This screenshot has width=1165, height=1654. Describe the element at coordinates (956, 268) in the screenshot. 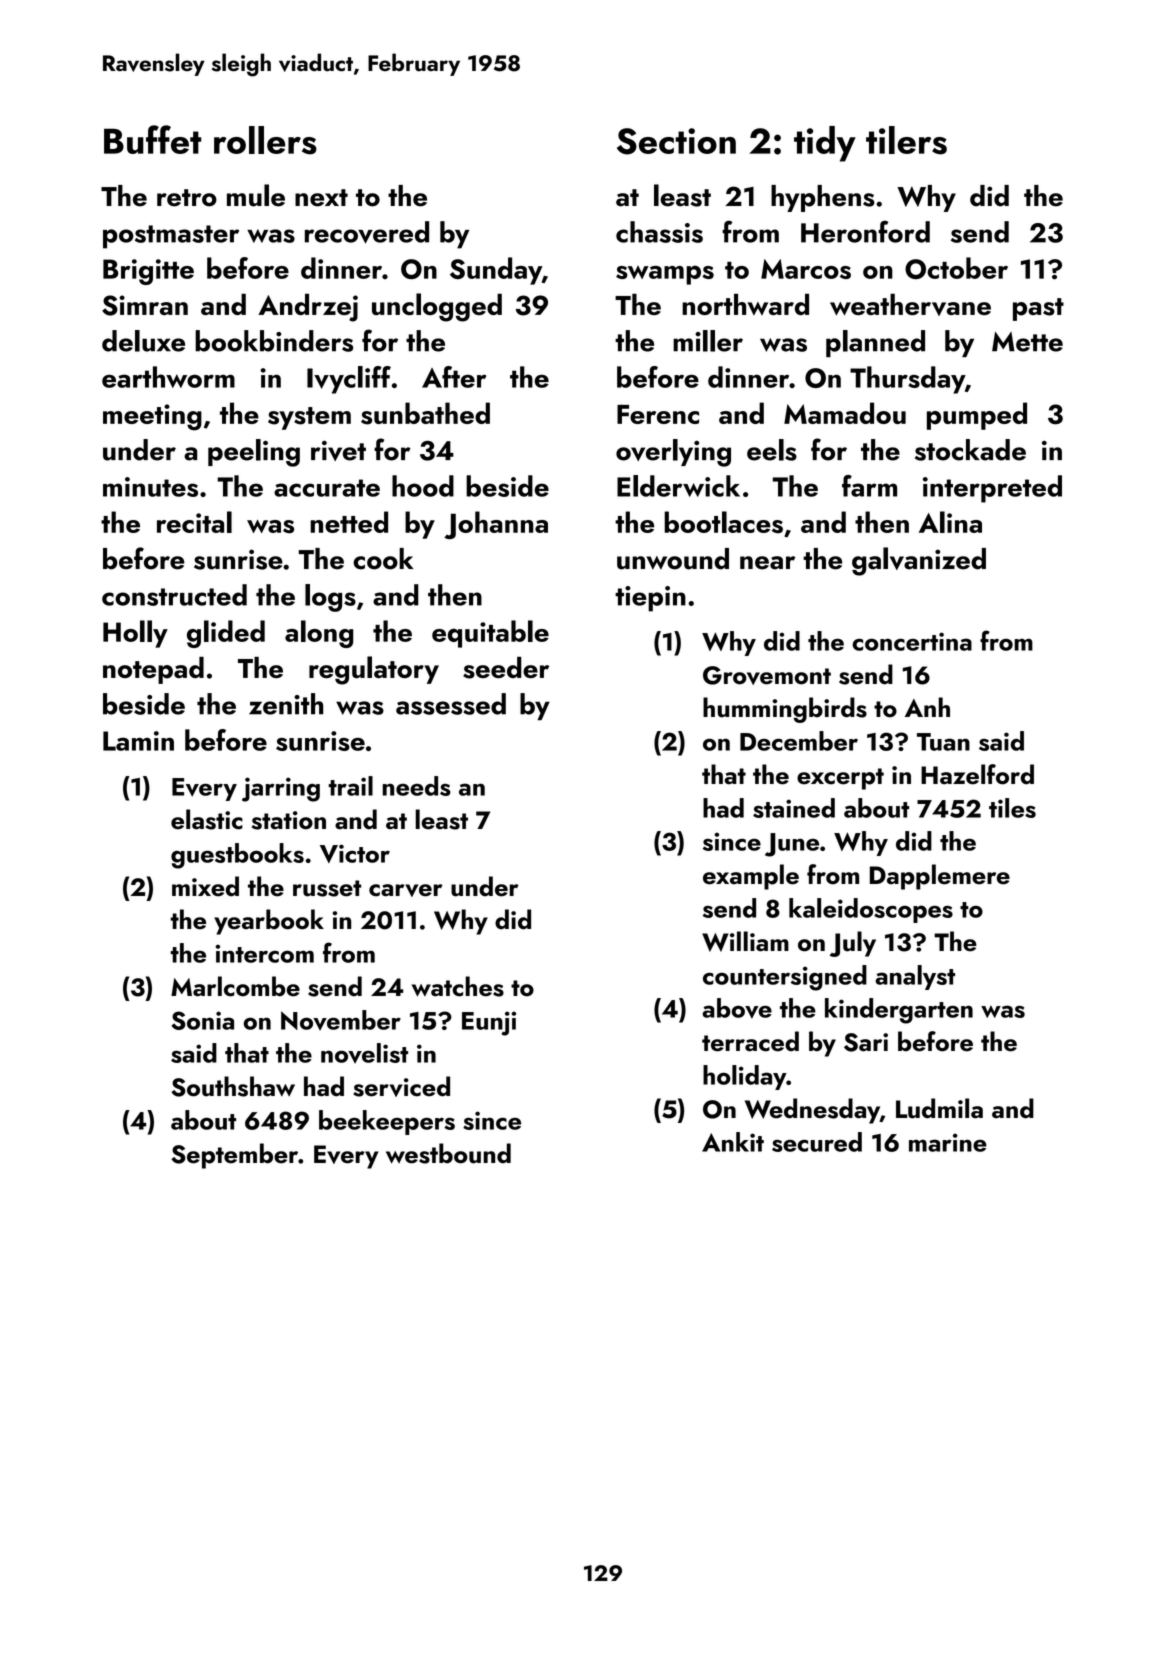

I see `October` at that location.
